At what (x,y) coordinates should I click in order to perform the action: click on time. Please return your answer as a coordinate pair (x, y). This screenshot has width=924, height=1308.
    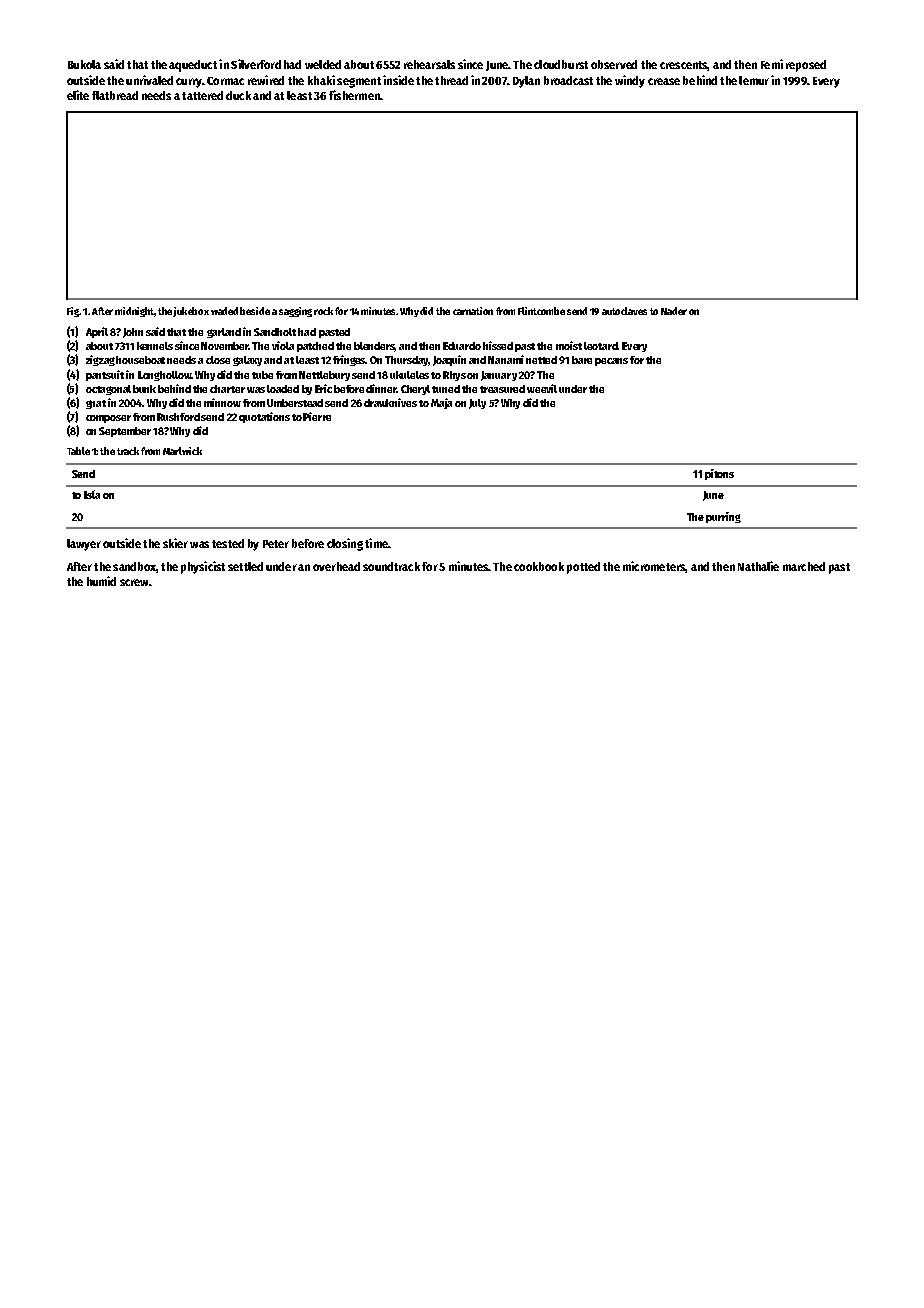
    Looking at the image, I should click on (376, 543).
